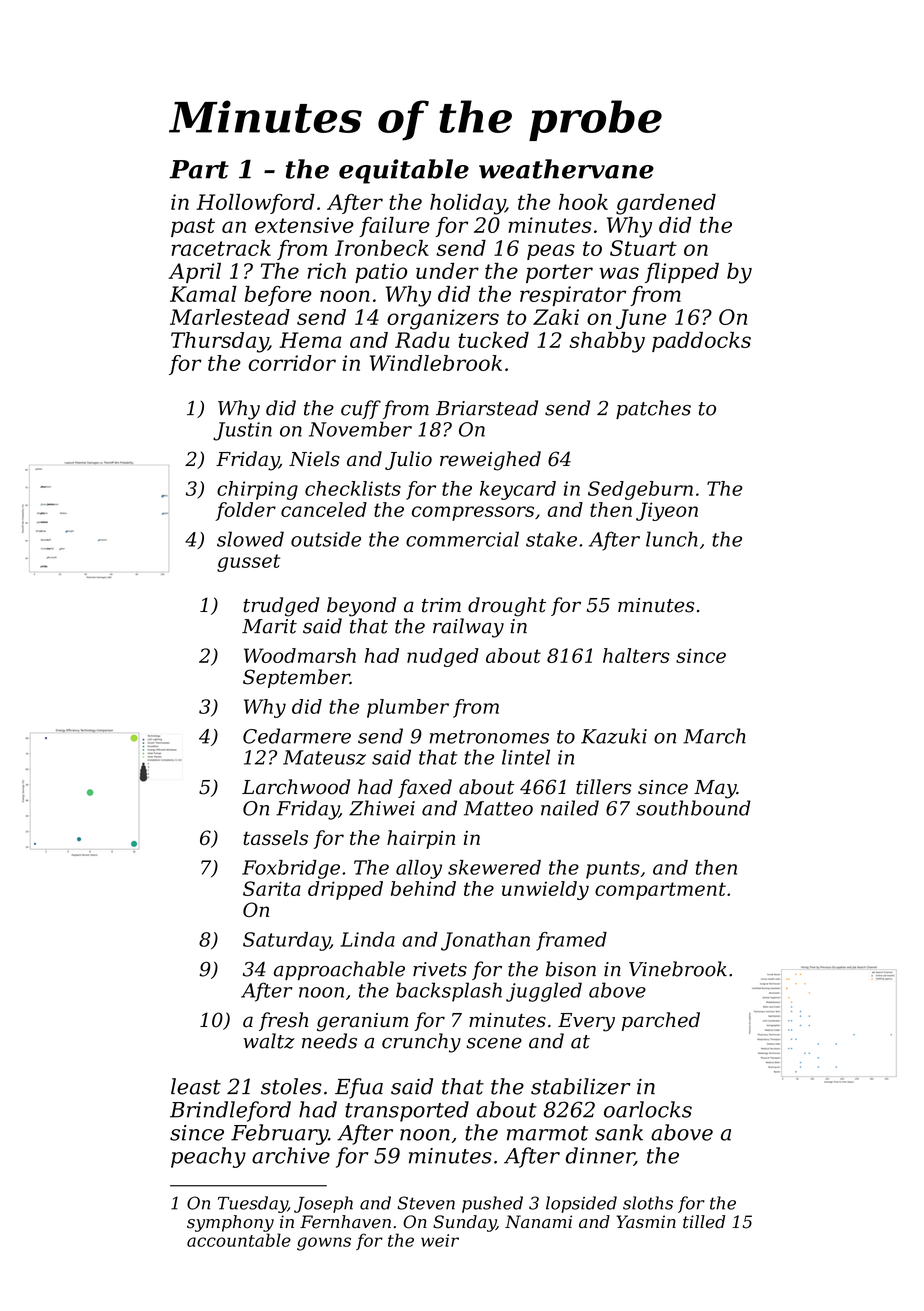 The width and height of the image is (924, 1311). Describe the element at coordinates (636, 655) in the image. I see `halters` at that location.
